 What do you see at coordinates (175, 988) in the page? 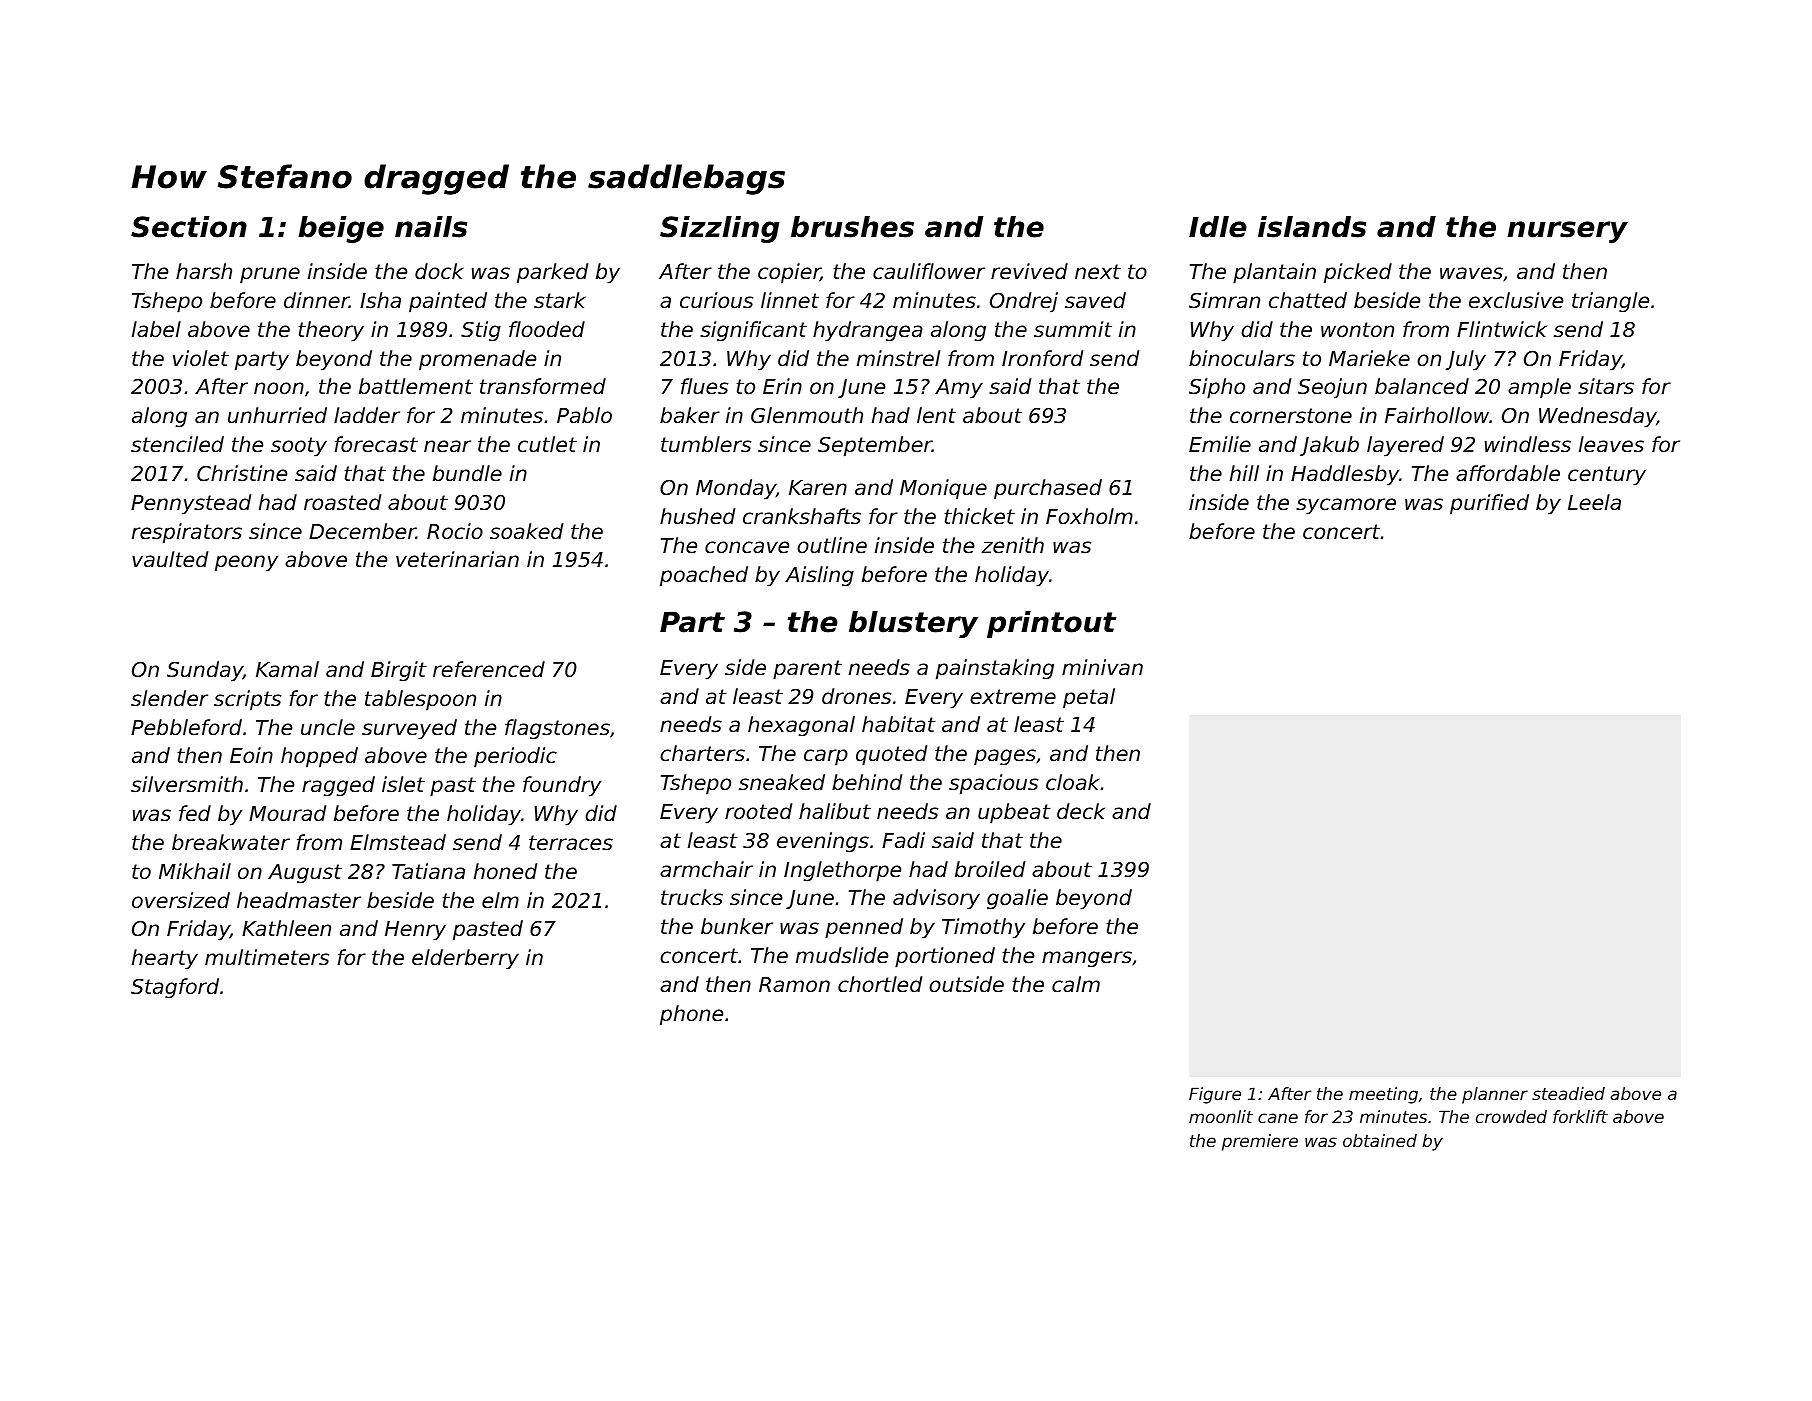
I see `Stagford` at bounding box center [175, 988].
